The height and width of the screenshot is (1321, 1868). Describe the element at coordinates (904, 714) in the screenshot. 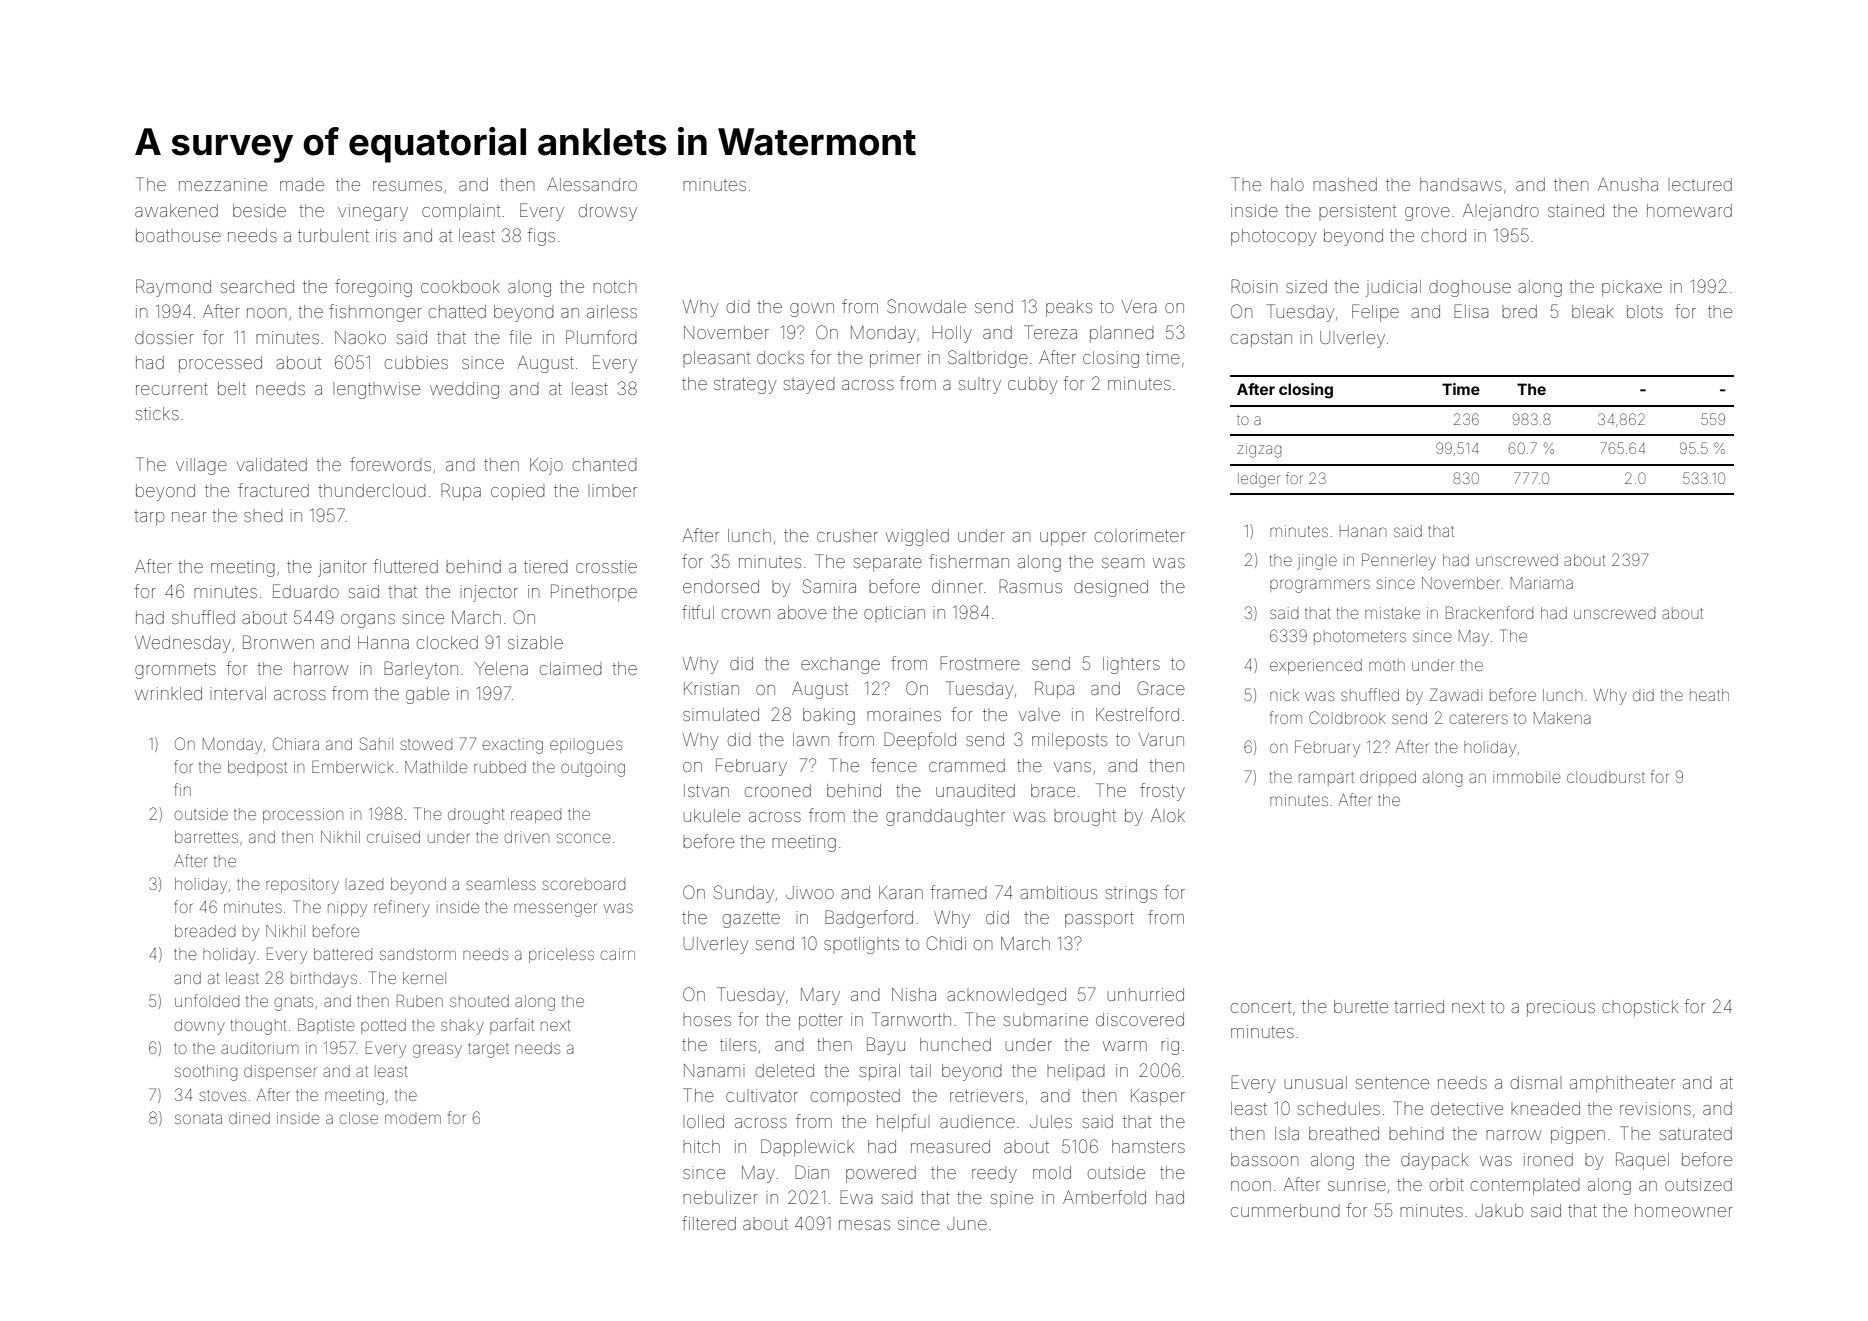

I see `moraines` at that location.
